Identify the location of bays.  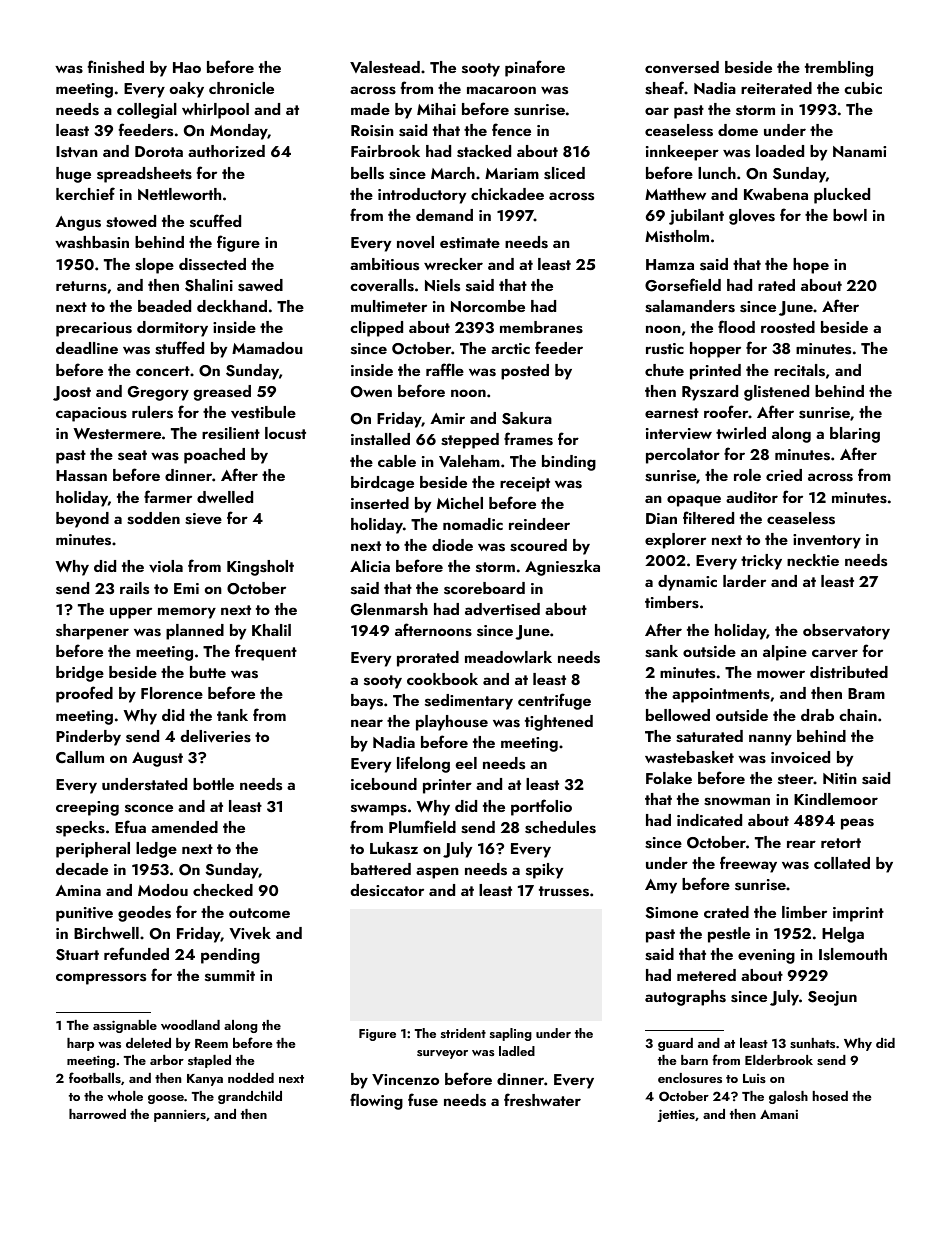
(367, 702).
